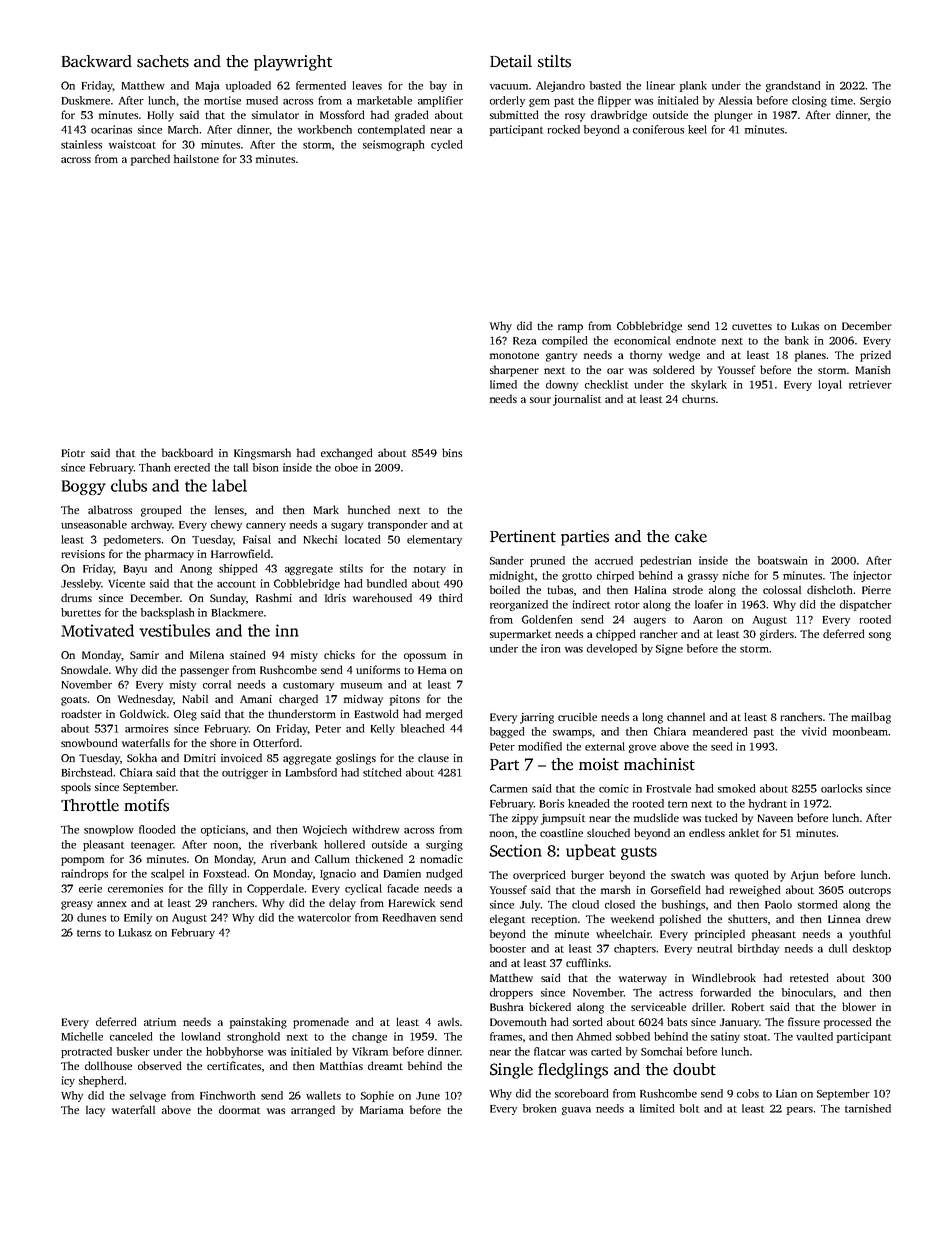  I want to click on zippy, so click(525, 819).
